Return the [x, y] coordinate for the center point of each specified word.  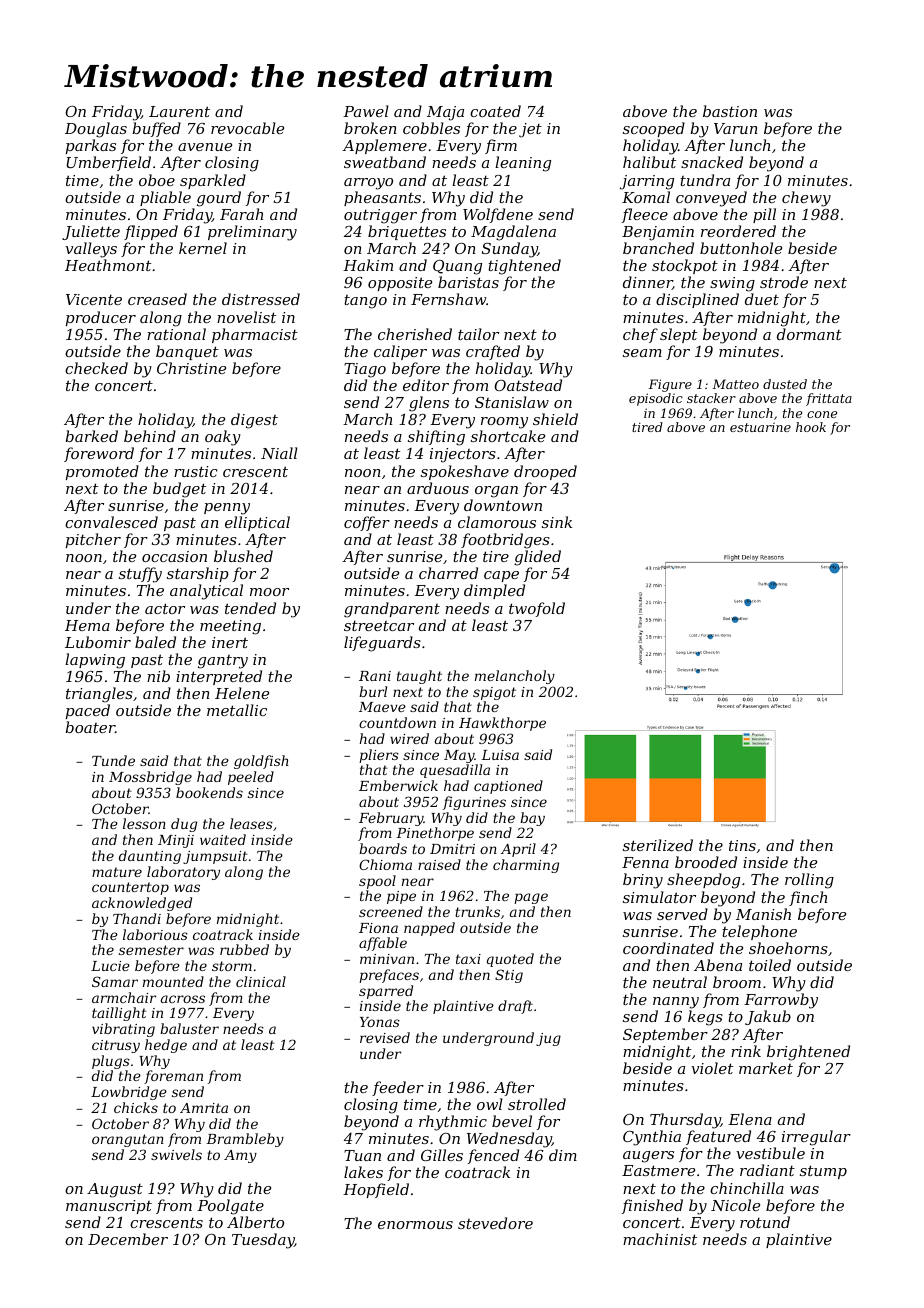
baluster [189, 1028]
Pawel [366, 111]
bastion [730, 111]
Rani [375, 676]
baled [155, 642]
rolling [809, 881]
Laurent [179, 111]
